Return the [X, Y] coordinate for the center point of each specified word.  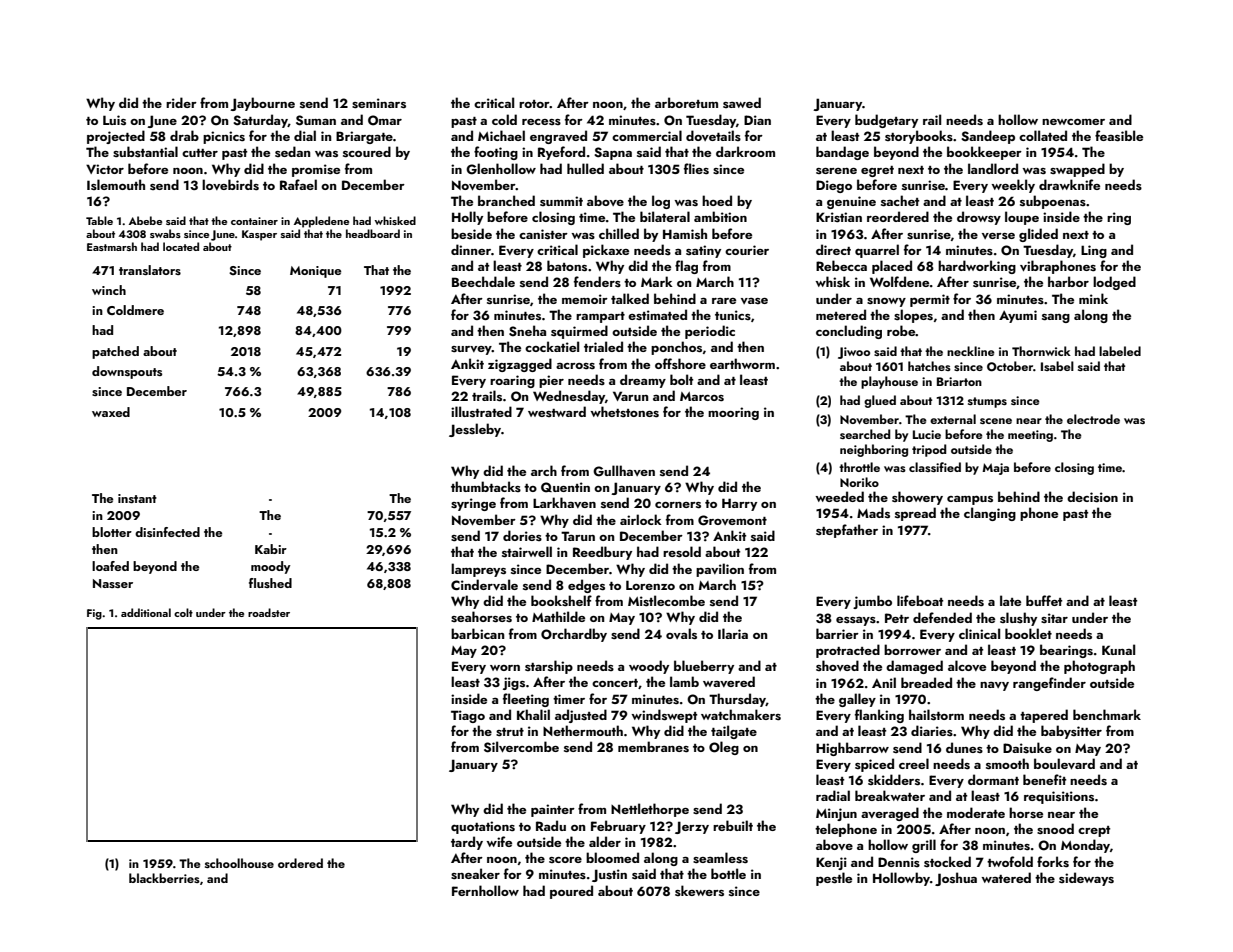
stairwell [527, 552]
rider [181, 102]
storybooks [919, 137]
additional [146, 612]
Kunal [1118, 649]
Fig [94, 614]
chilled [619, 233]
